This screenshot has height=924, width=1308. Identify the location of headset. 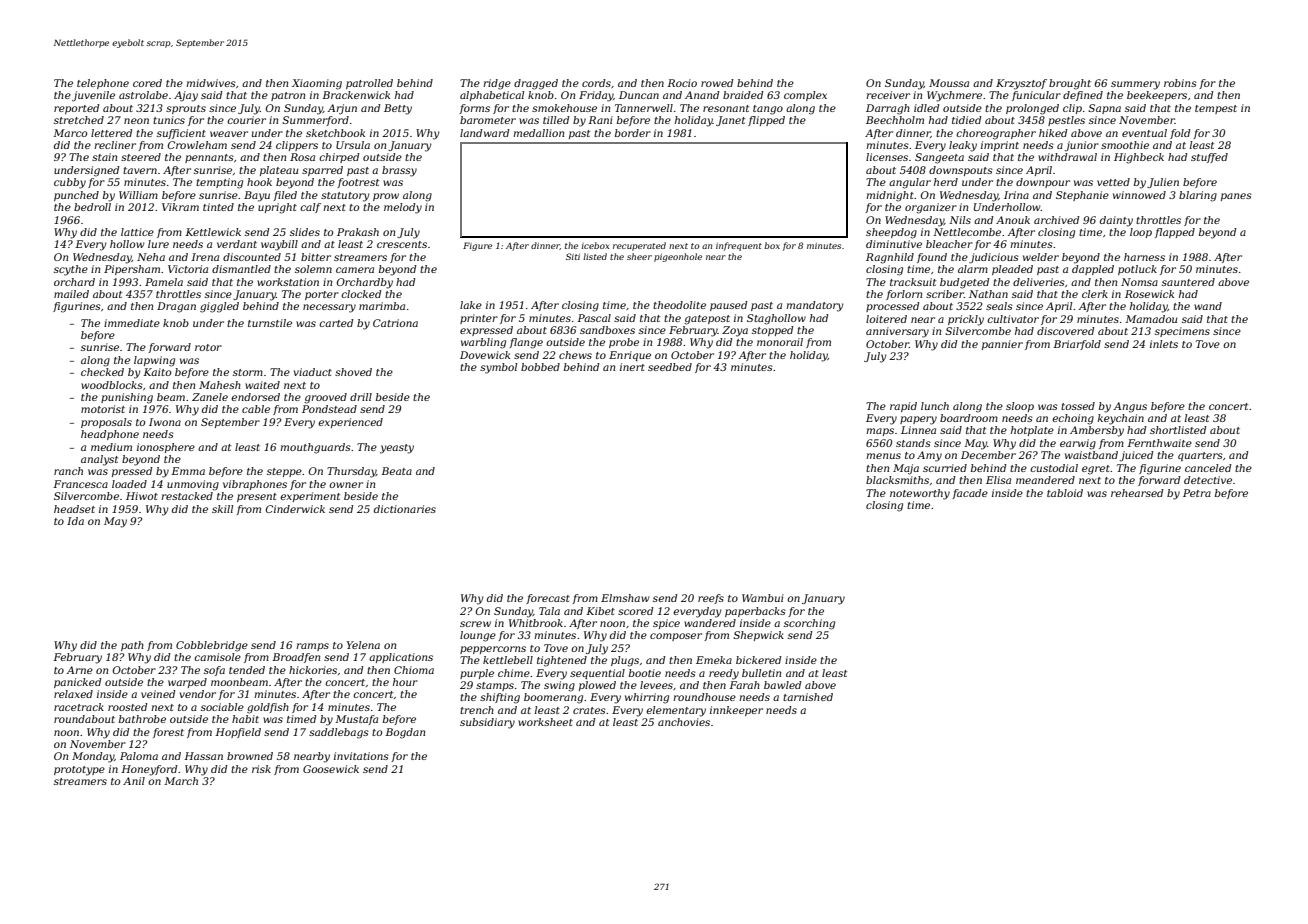
(74, 509).
